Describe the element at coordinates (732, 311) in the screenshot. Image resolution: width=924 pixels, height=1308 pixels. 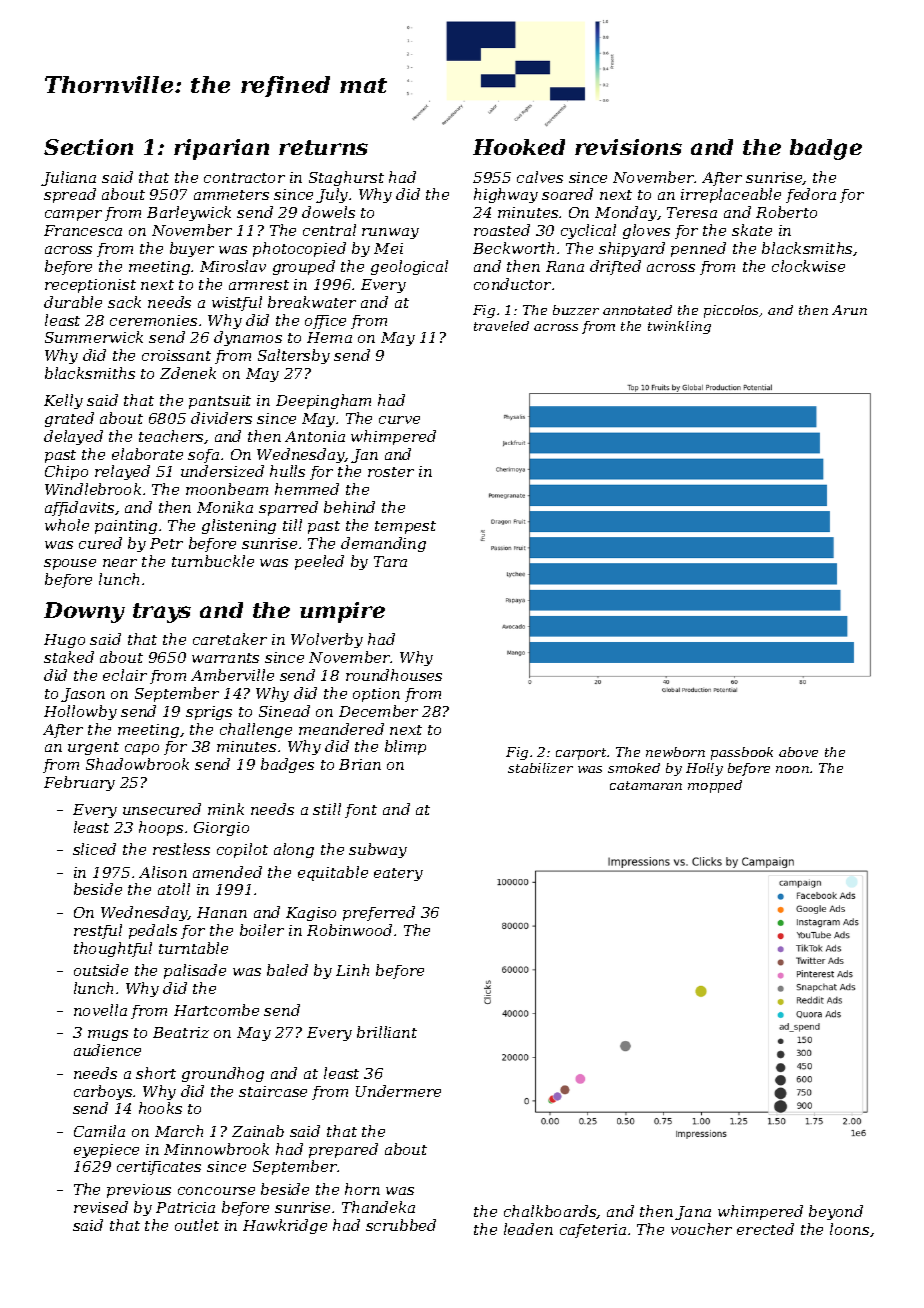
I see `piccolos` at that location.
